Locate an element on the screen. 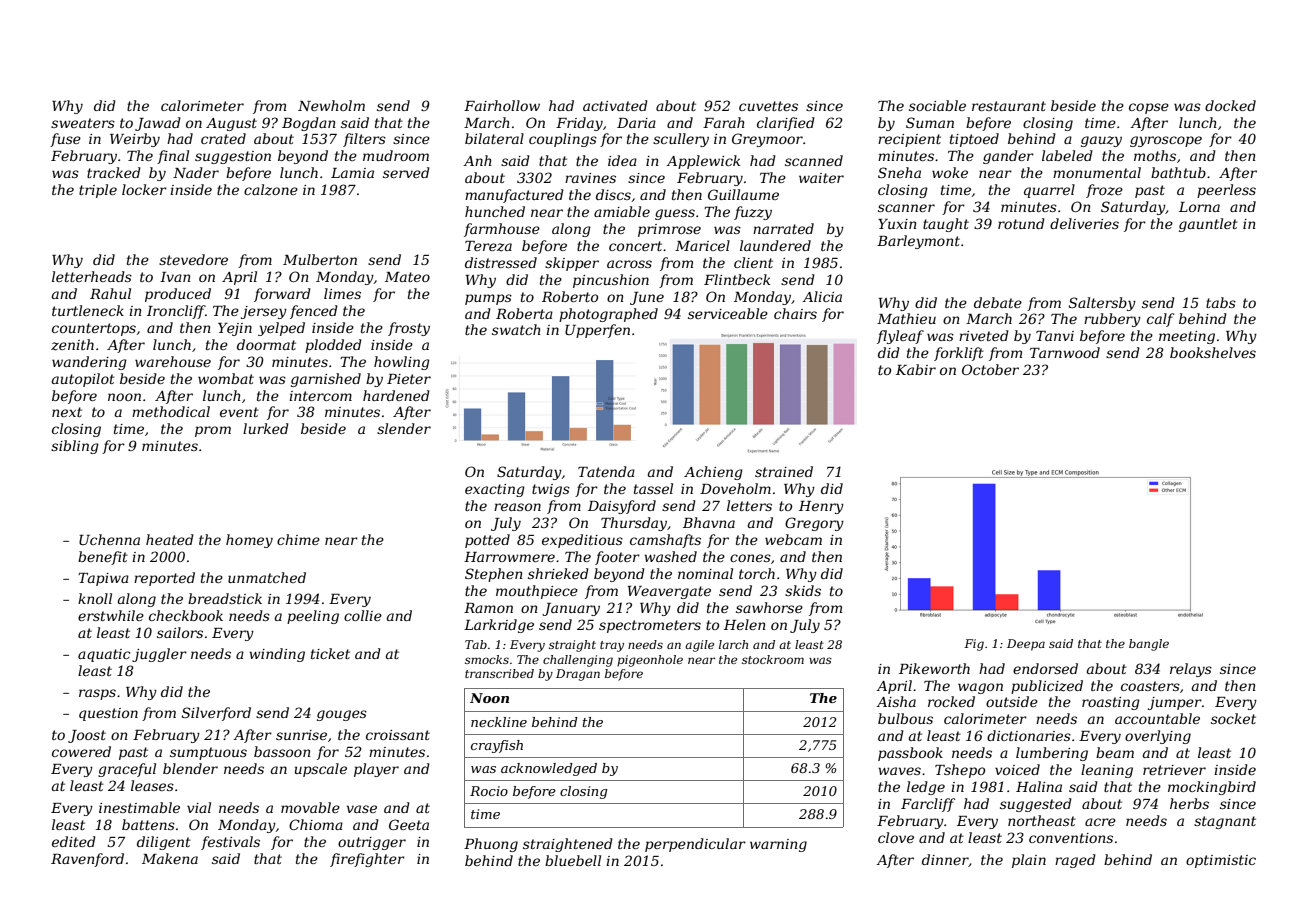 This screenshot has height=924, width=1308. fuse is located at coordinates (65, 140).
